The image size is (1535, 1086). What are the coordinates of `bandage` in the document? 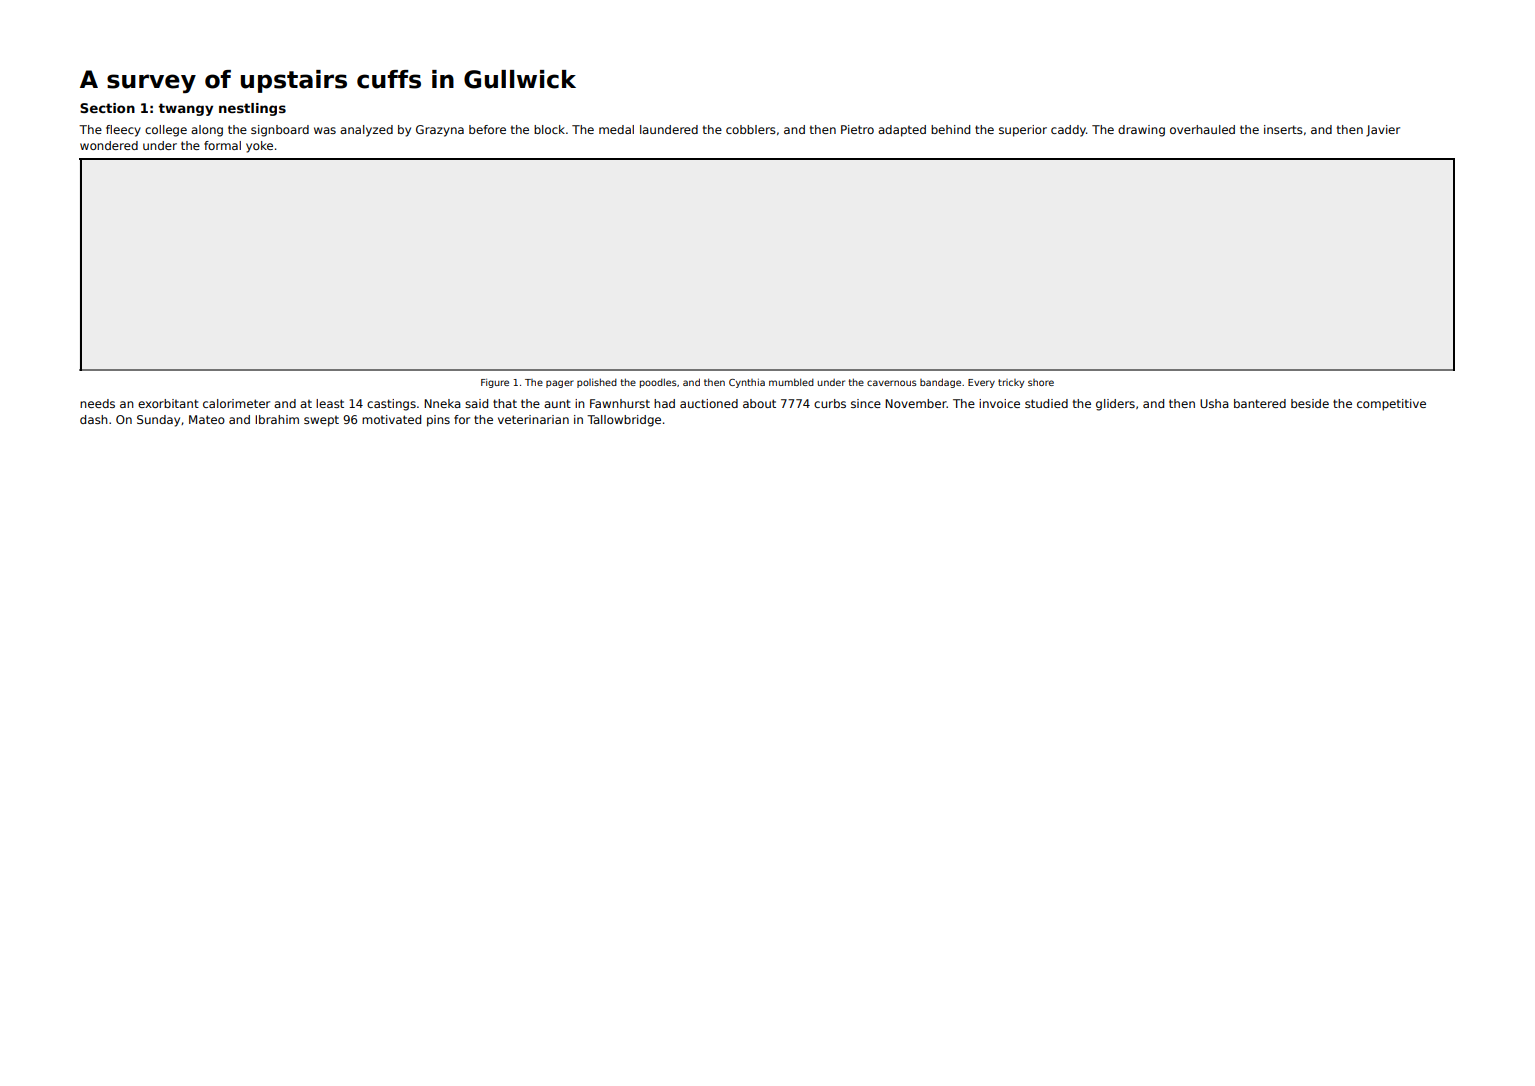 It's located at (940, 383).
